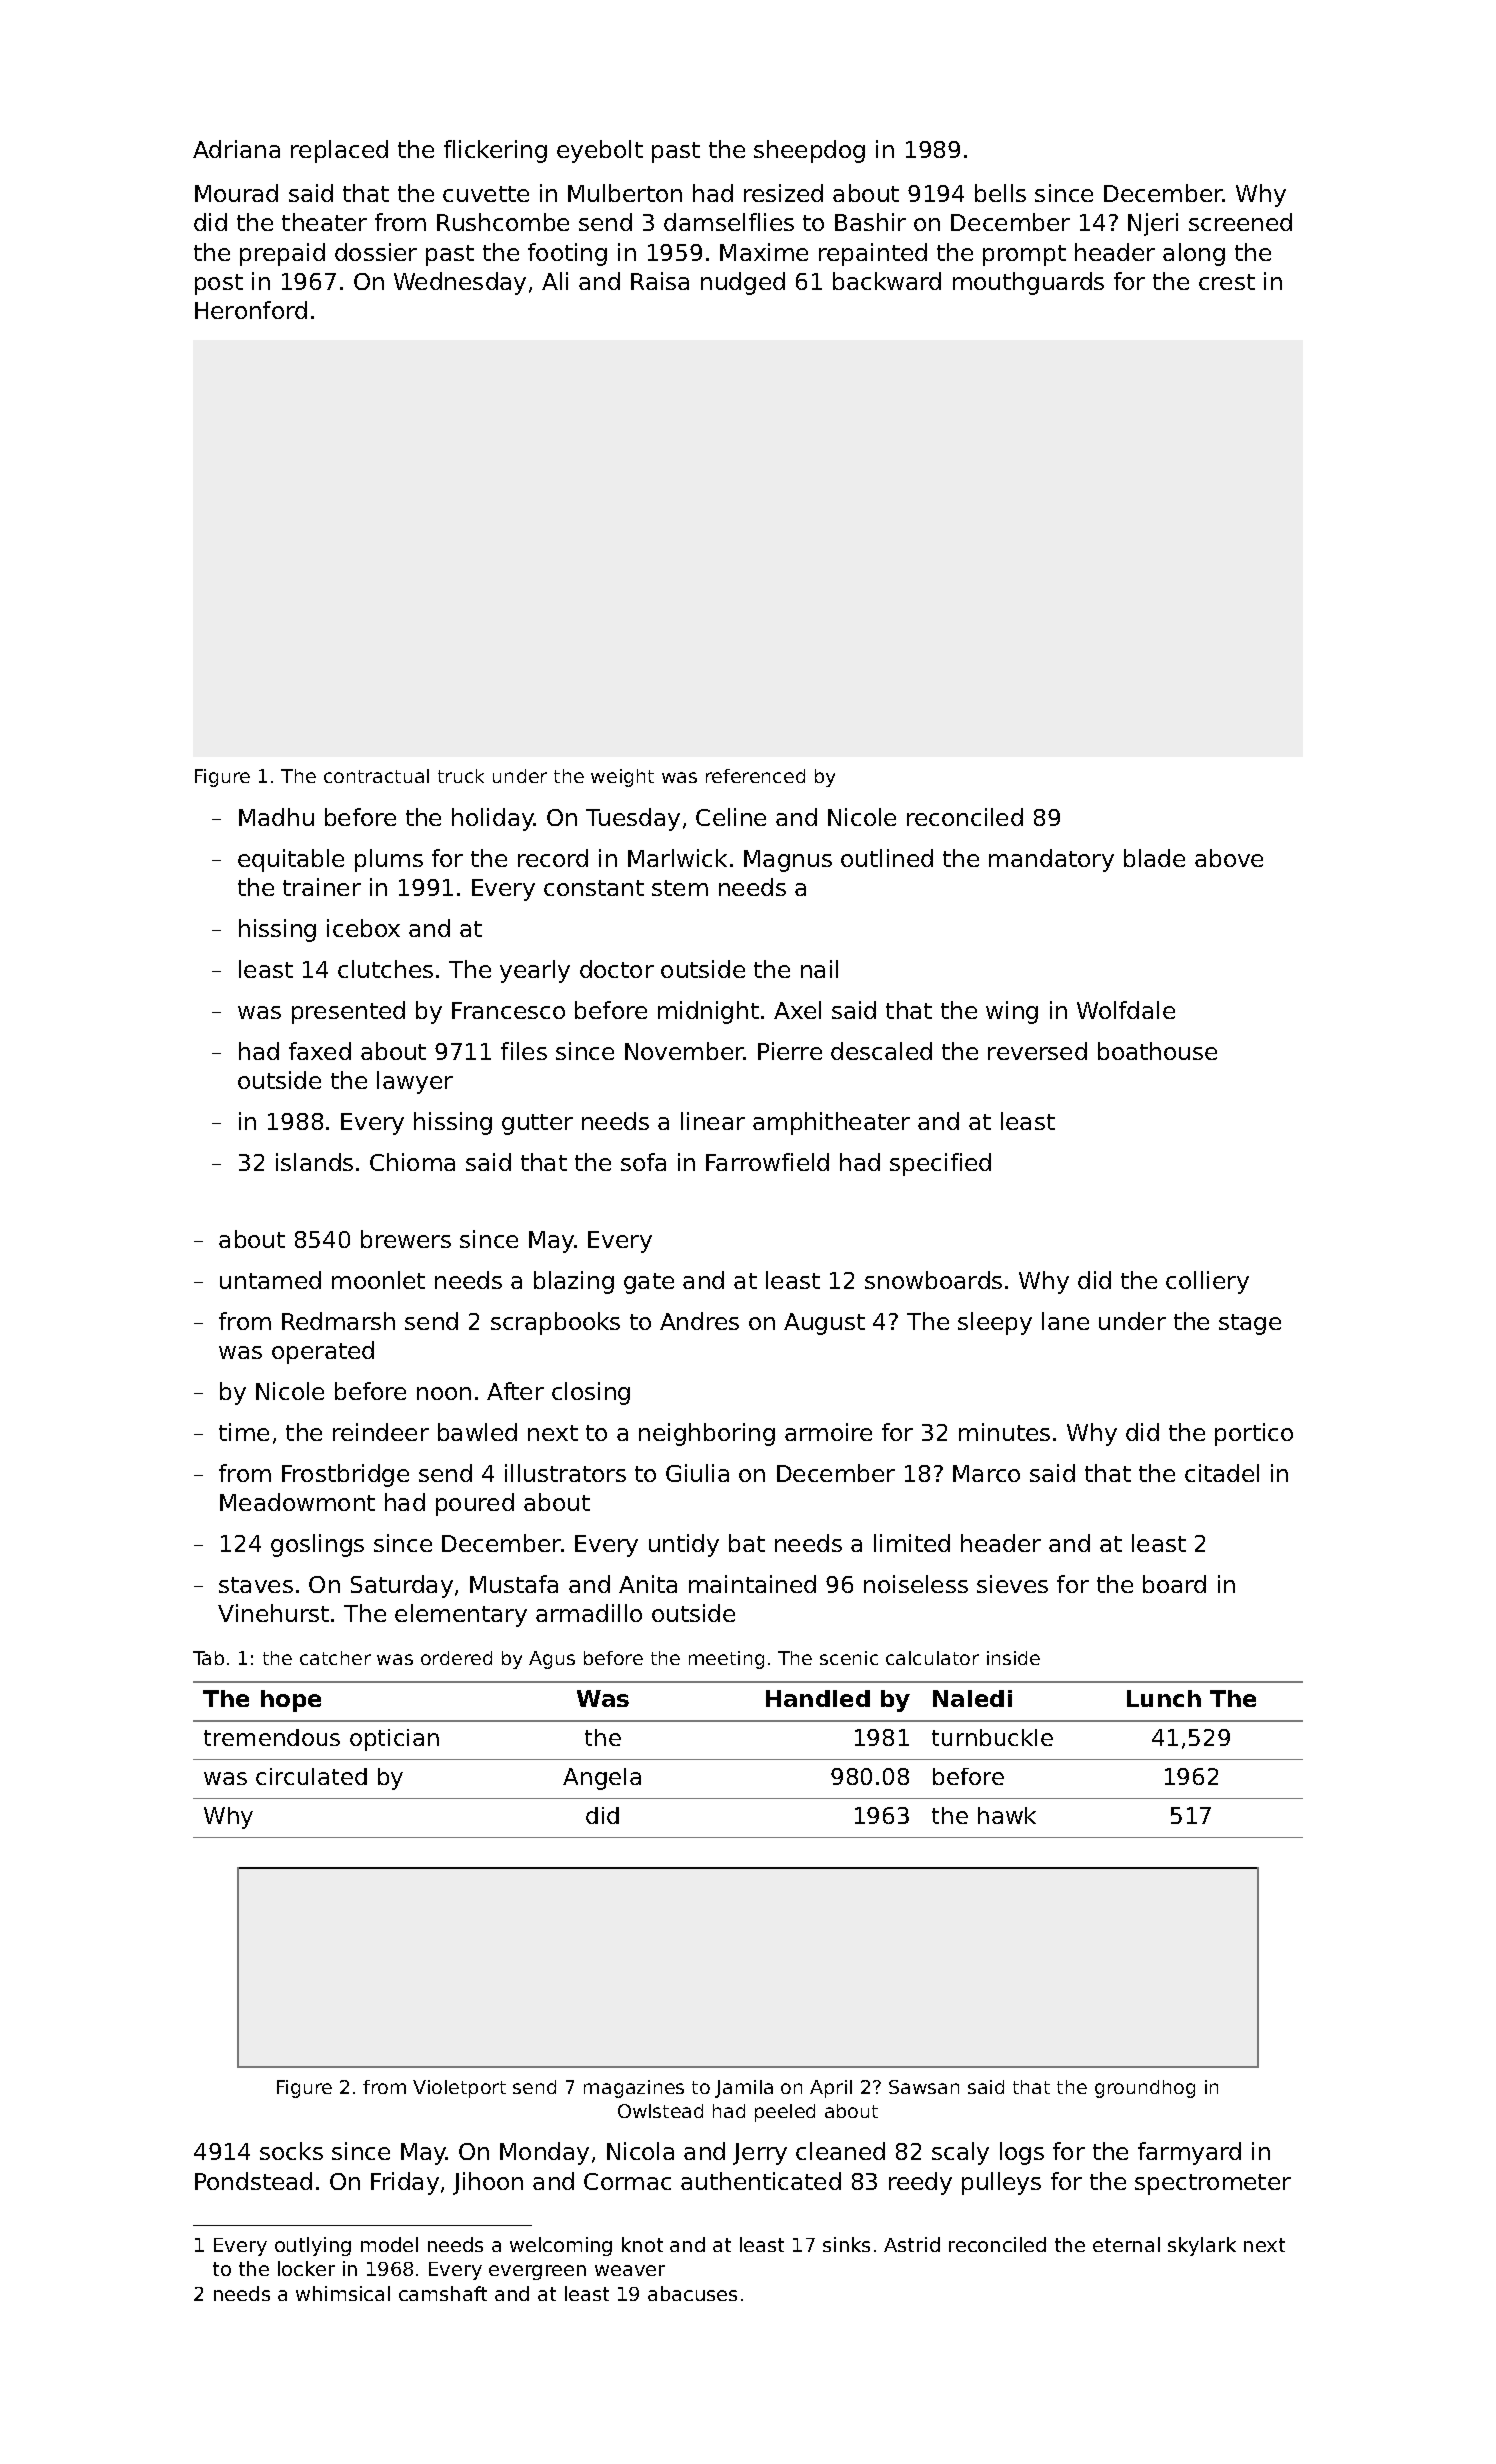 The image size is (1496, 2464). I want to click on blade, so click(1154, 858).
